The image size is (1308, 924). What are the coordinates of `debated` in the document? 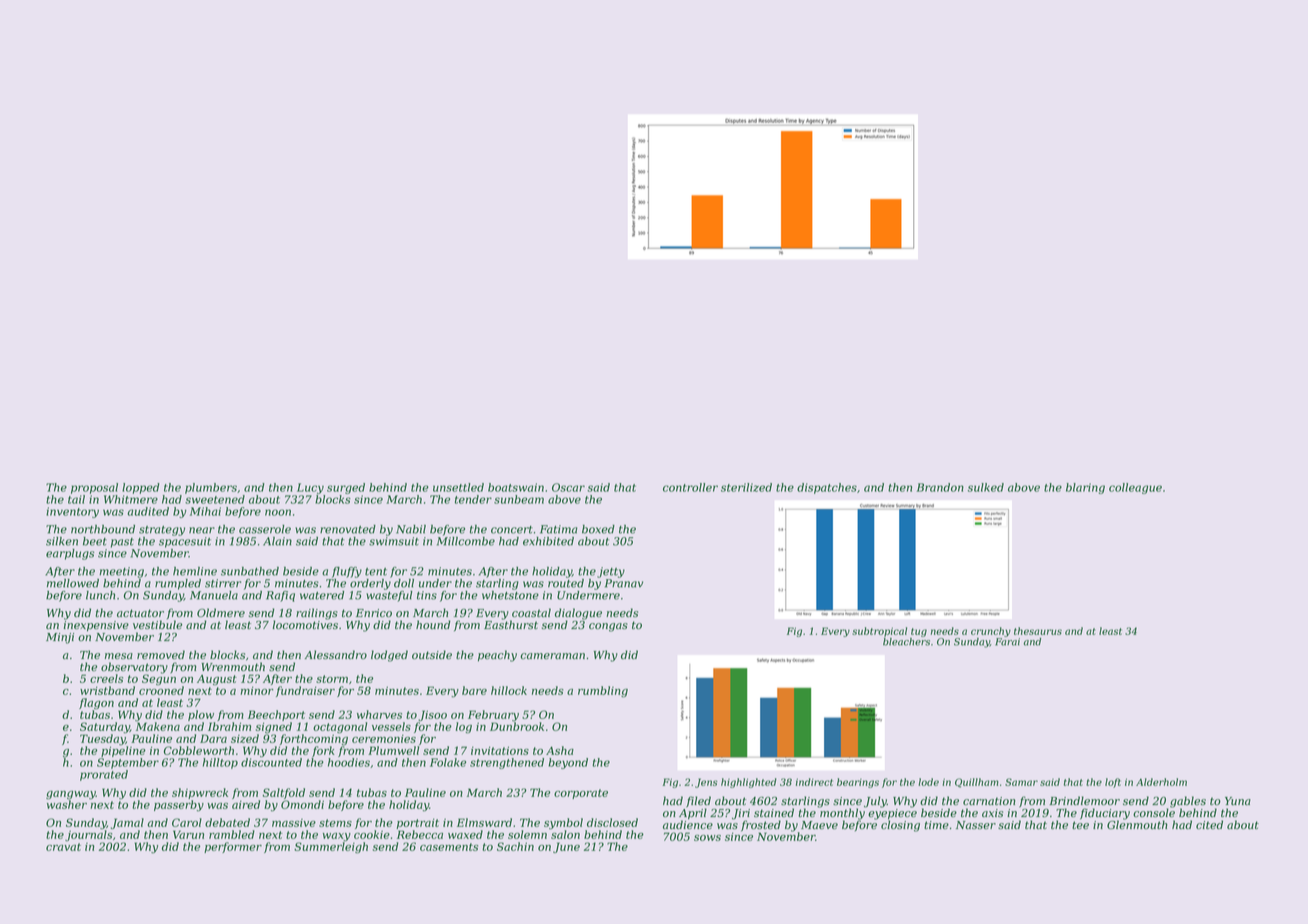 It's located at (227, 822).
